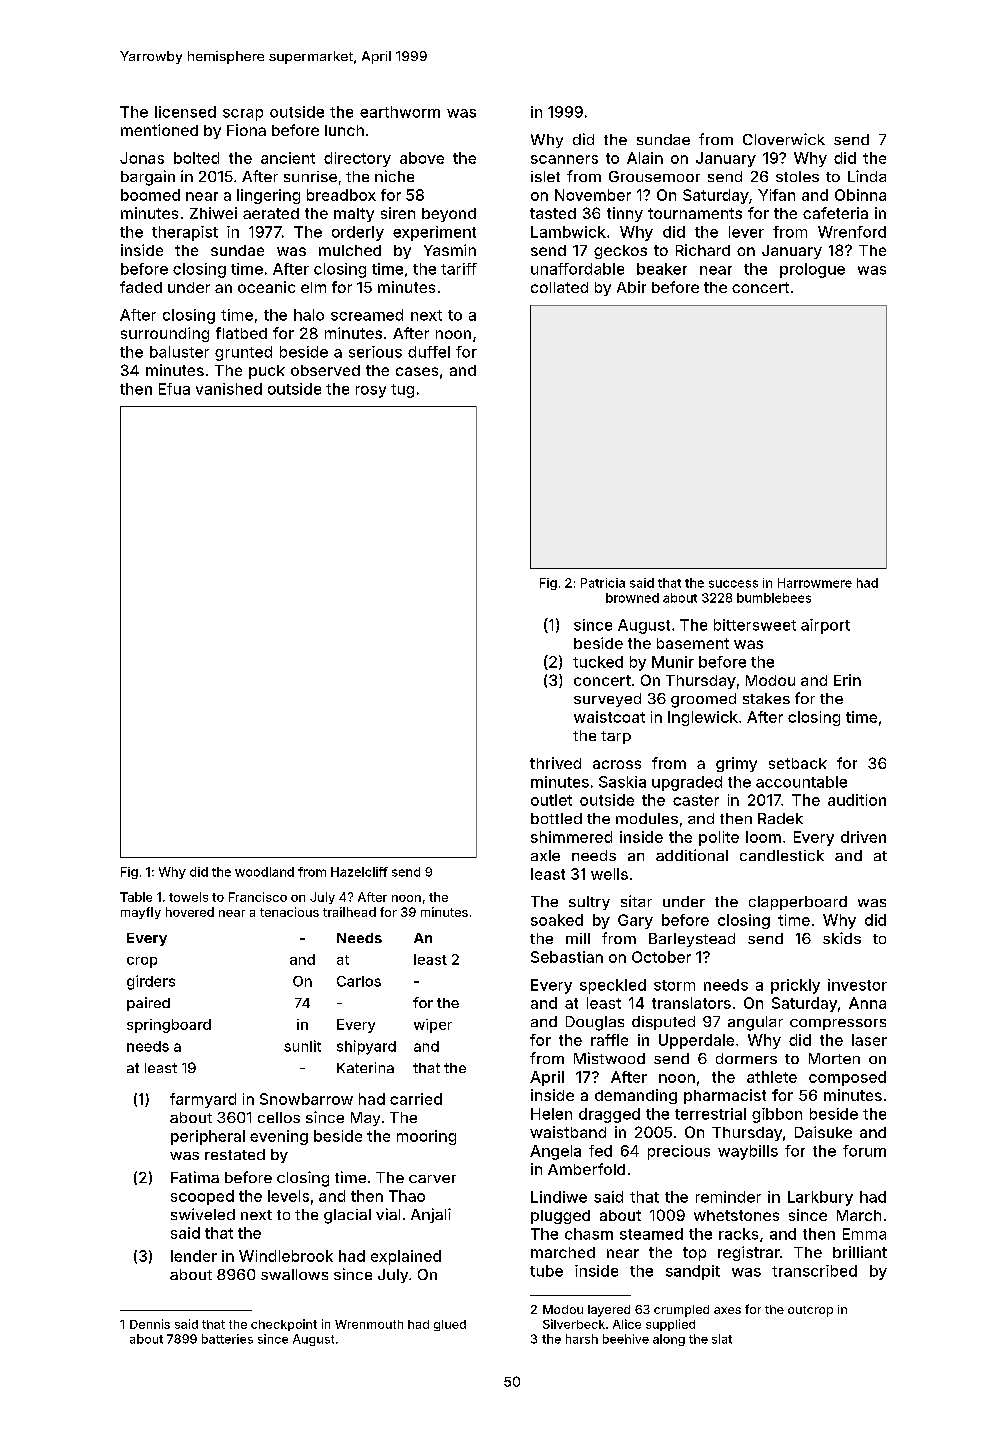 This screenshot has height=1430, width=1007. Describe the element at coordinates (609, 1040) in the screenshot. I see `raffle` at that location.
